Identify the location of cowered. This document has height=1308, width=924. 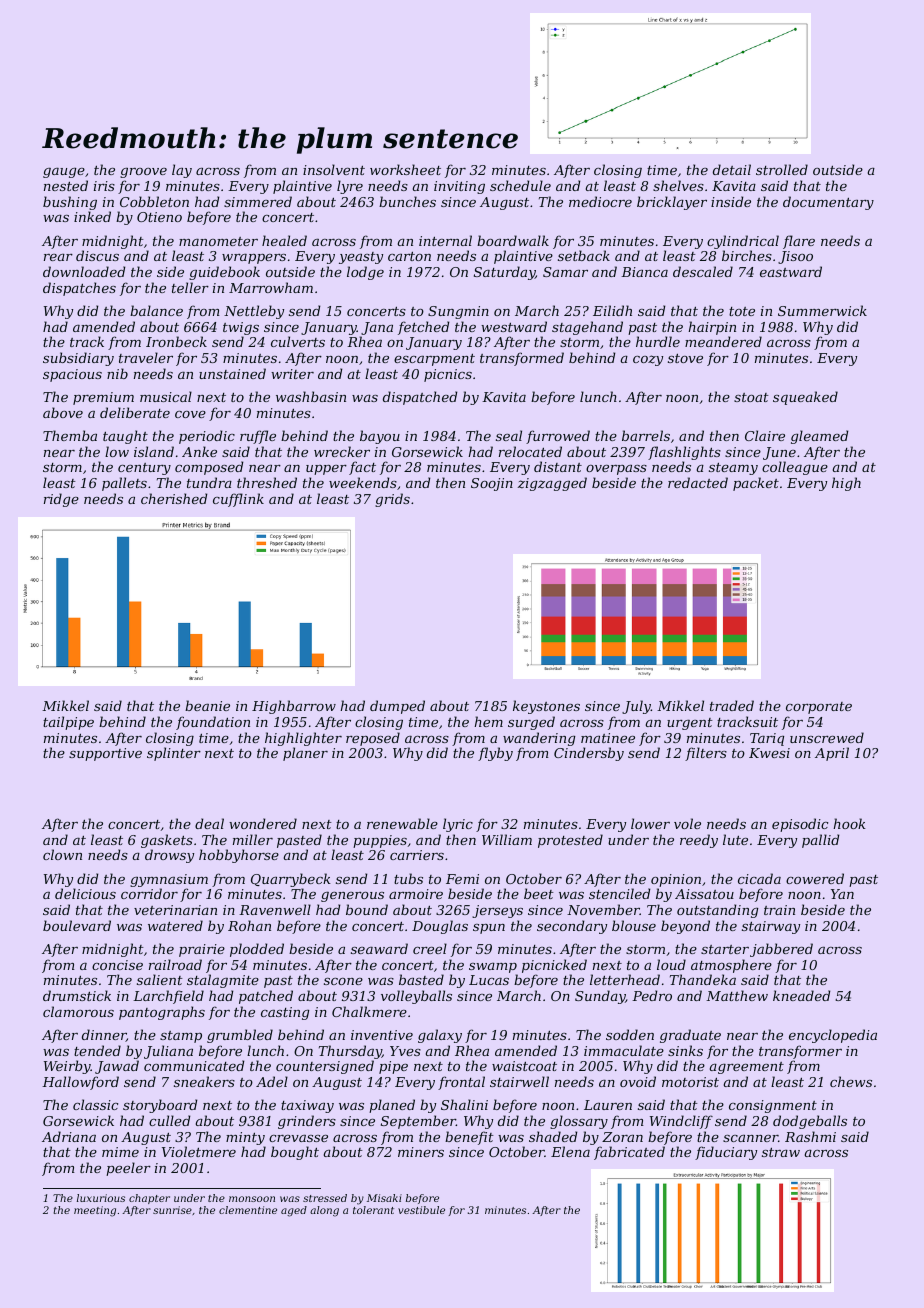
(815, 878).
